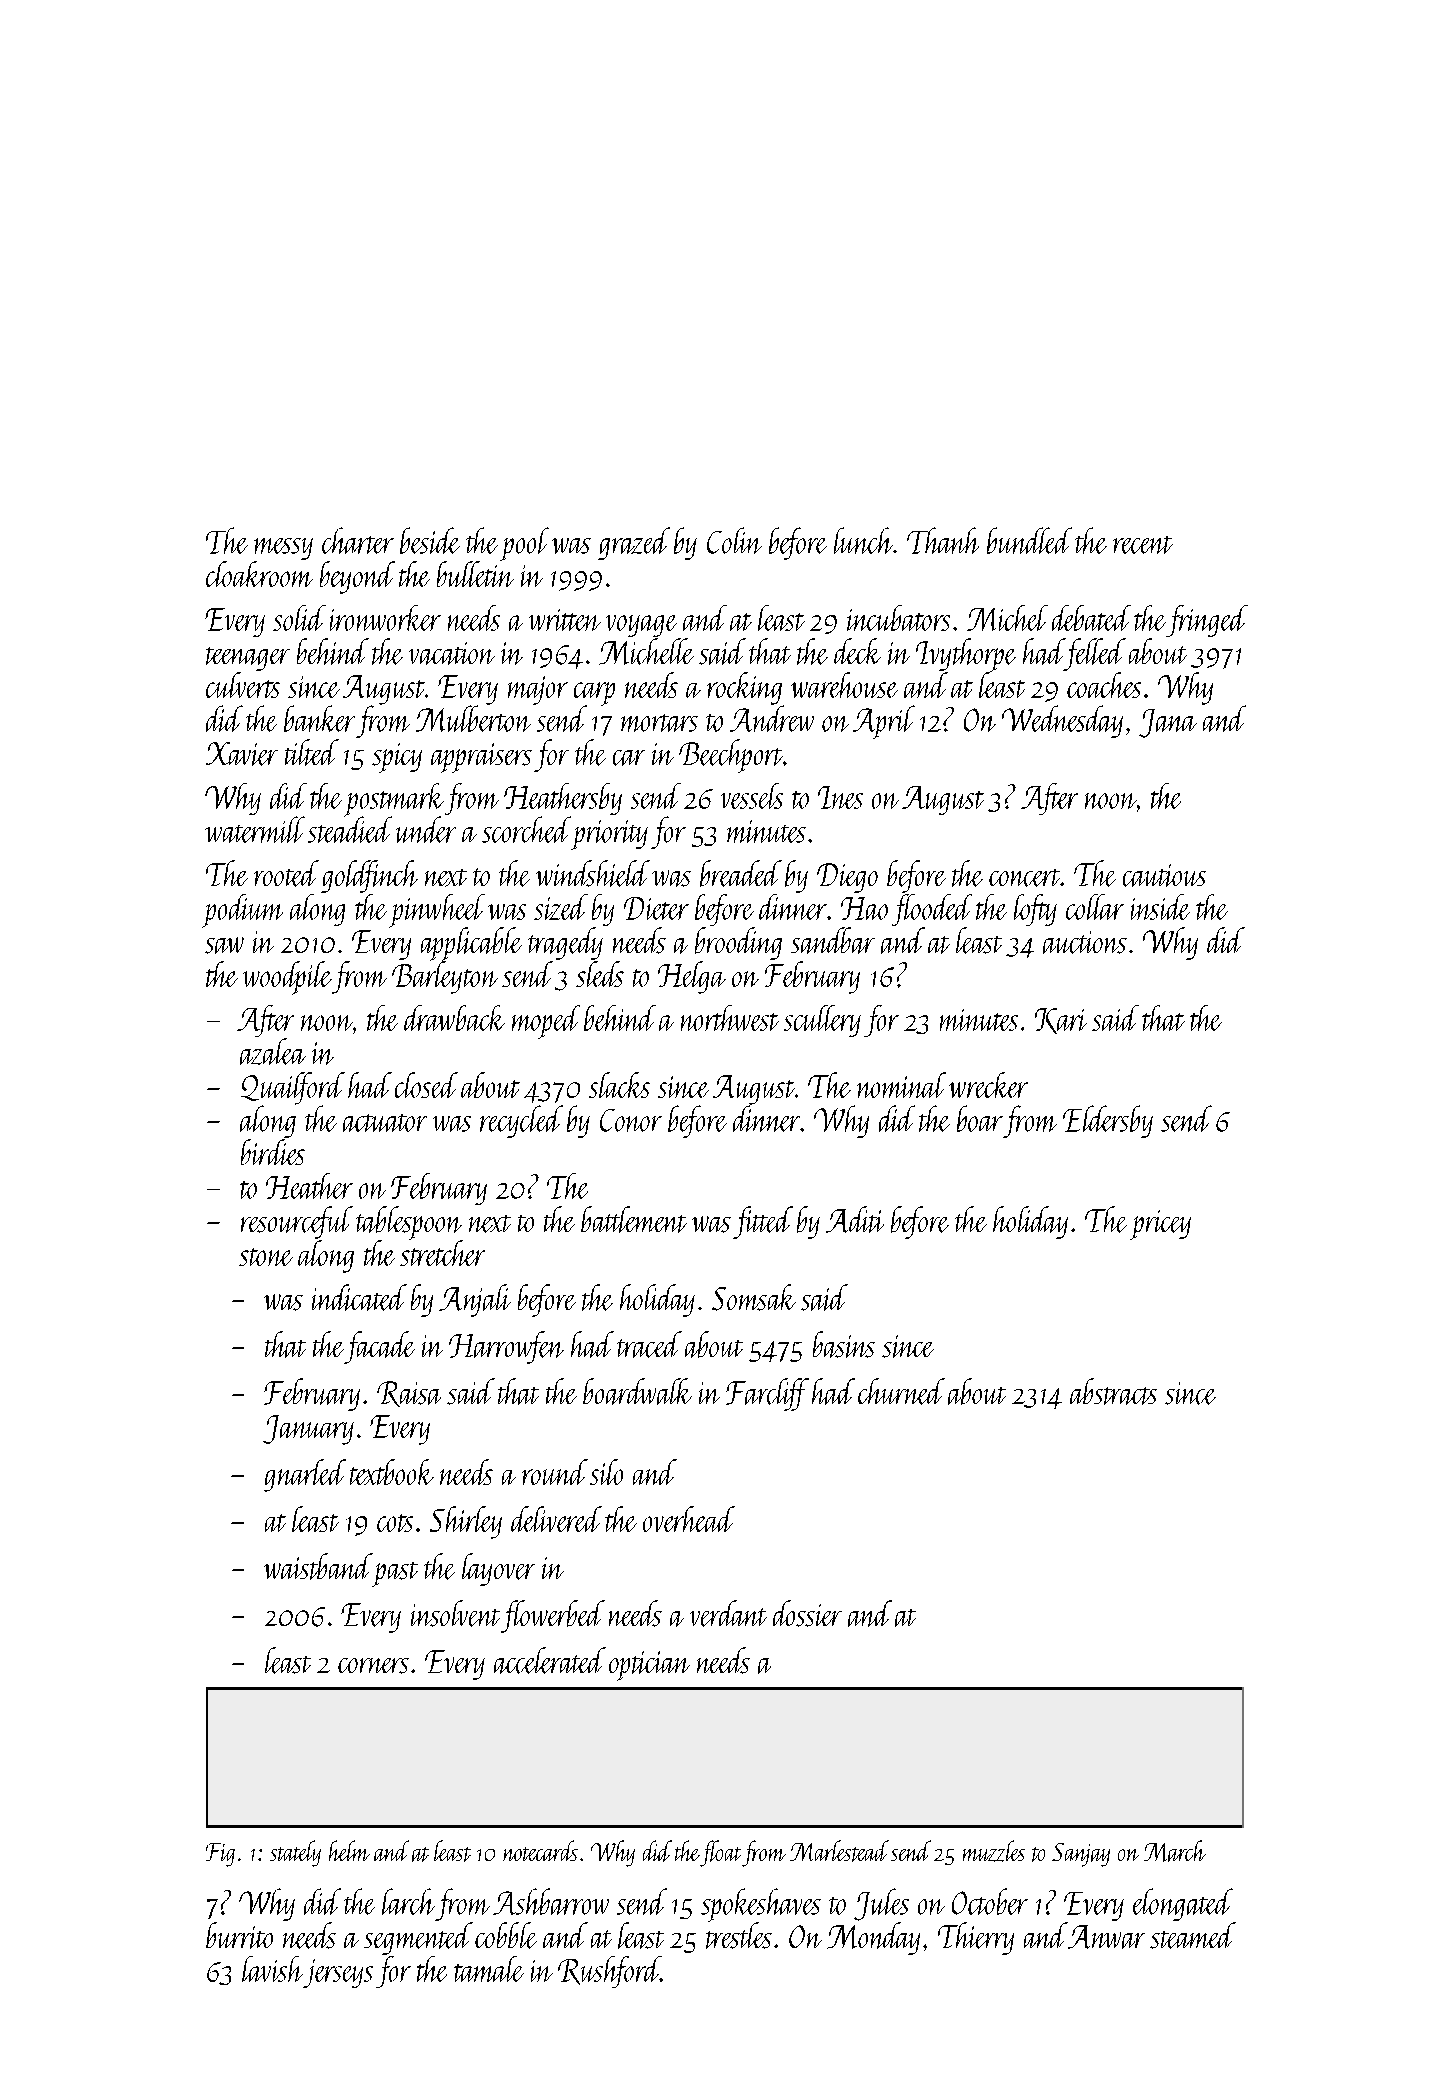 Image resolution: width=1450 pixels, height=2100 pixels. What do you see at coordinates (1106, 1937) in the screenshot?
I see `Anwar` at bounding box center [1106, 1937].
